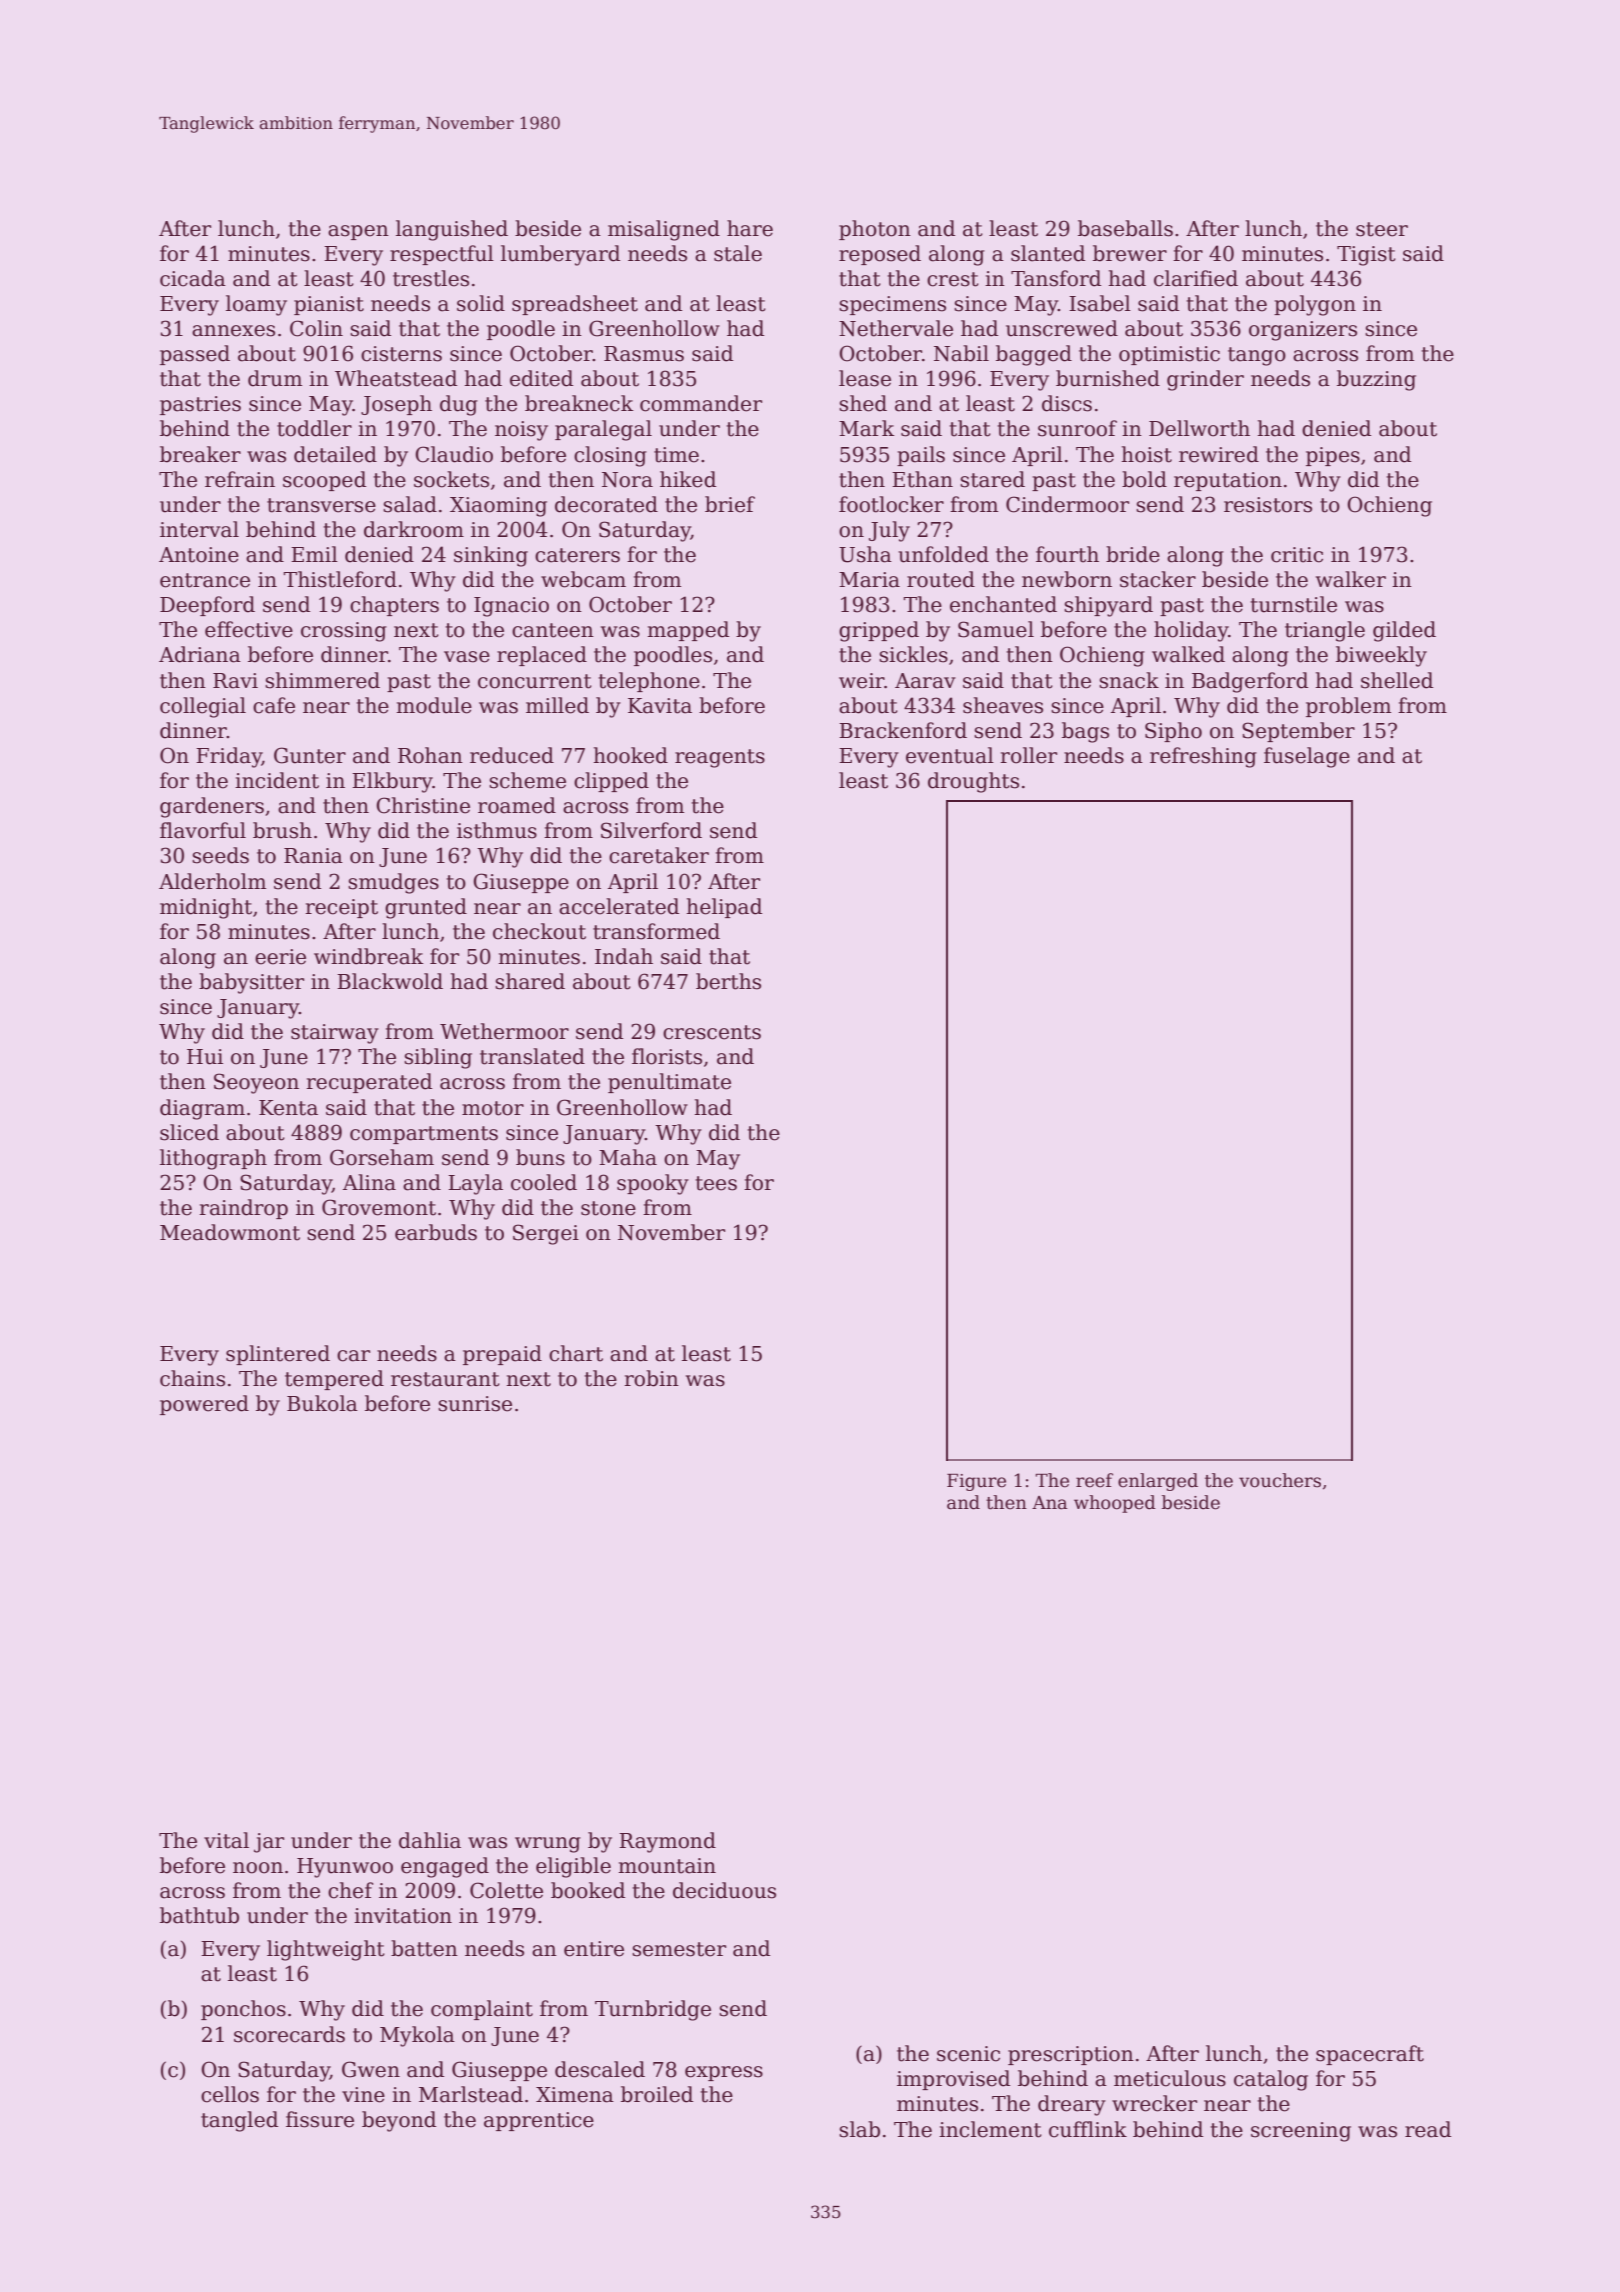 This screenshot has height=2292, width=1620. What do you see at coordinates (1158, 1482) in the screenshot?
I see `enlarged` at bounding box center [1158, 1482].
